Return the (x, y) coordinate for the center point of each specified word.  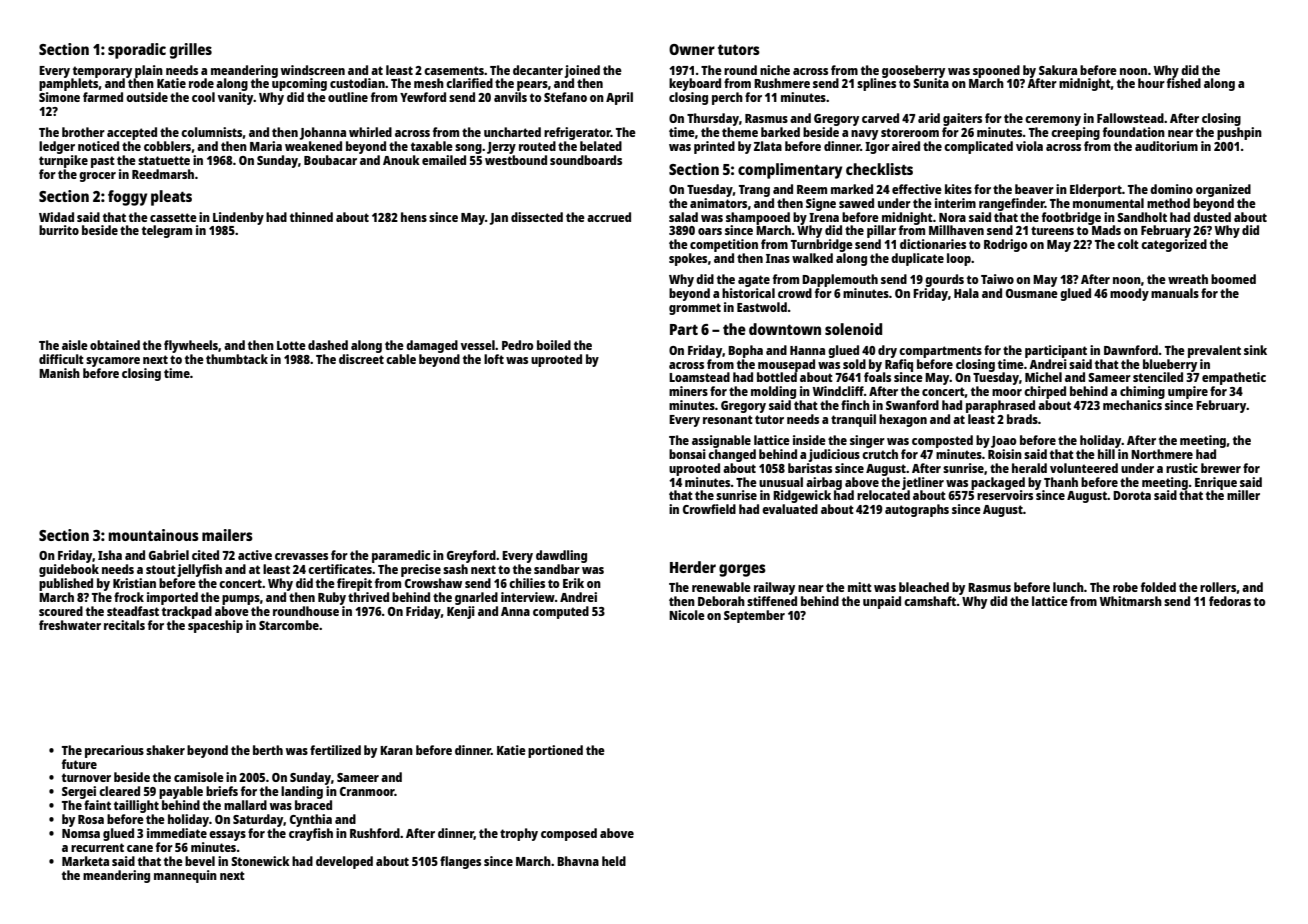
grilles (191, 51)
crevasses (301, 556)
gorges (742, 570)
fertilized (335, 750)
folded (1158, 587)
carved (880, 118)
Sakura (1058, 70)
